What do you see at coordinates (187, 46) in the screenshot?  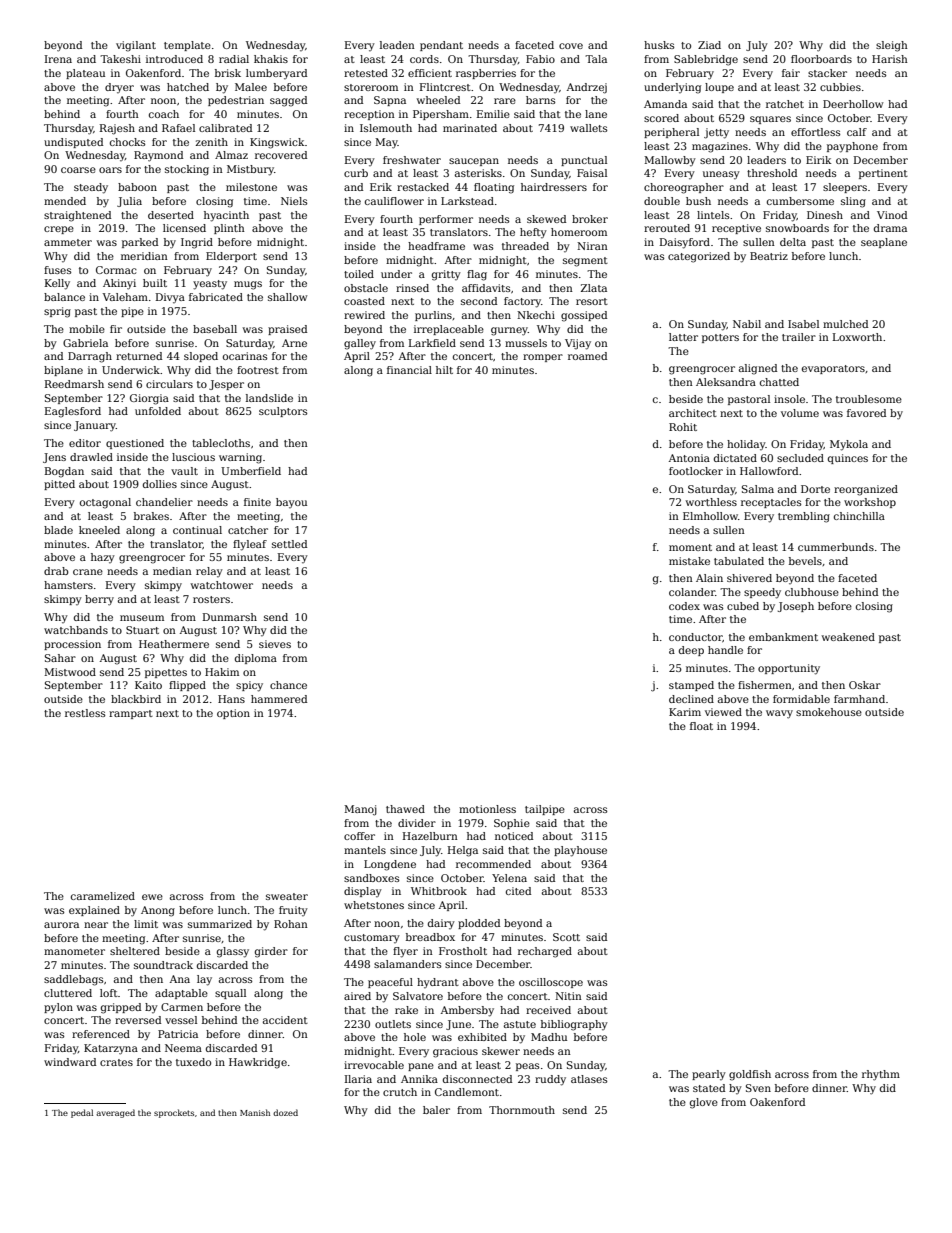 I see `template` at bounding box center [187, 46].
